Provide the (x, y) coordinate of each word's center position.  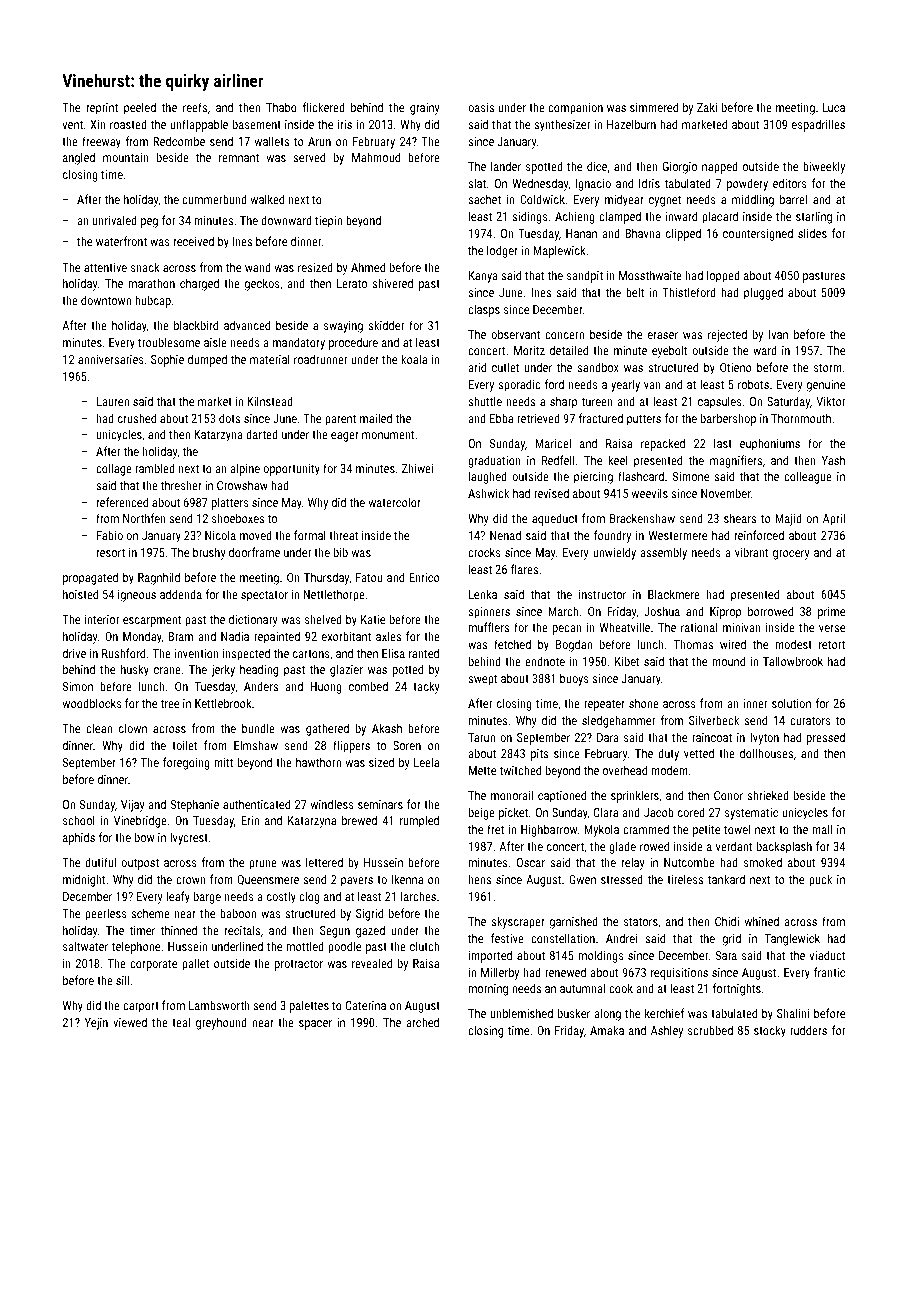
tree (170, 704)
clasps (484, 310)
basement (257, 124)
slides (812, 233)
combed (368, 686)
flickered (324, 107)
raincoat (712, 737)
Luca (834, 107)
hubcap (153, 301)
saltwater (85, 946)
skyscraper (518, 922)
